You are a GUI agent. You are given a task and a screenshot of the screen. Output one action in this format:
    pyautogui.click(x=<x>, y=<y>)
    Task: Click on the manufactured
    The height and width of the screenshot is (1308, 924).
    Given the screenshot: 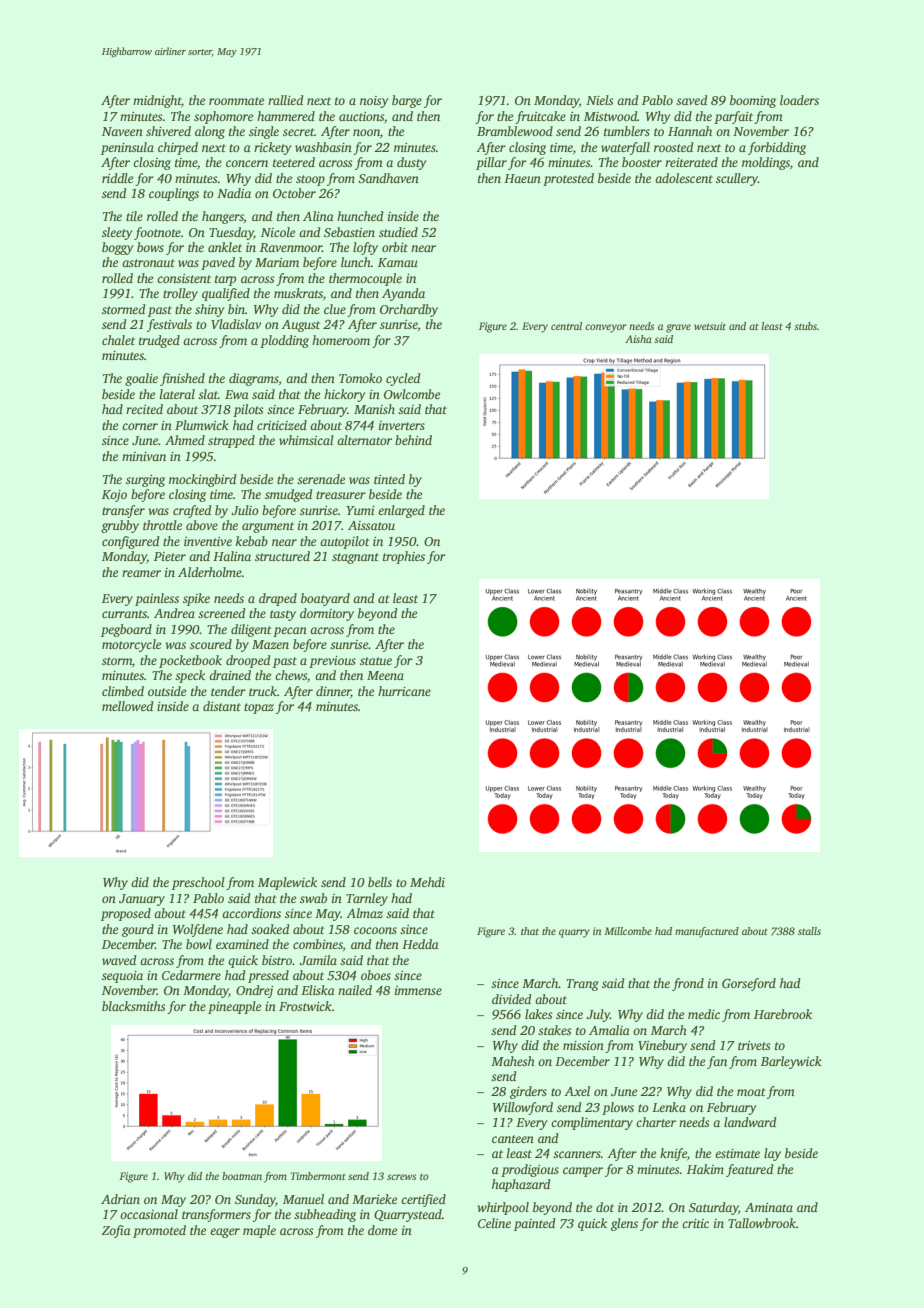 What is the action you would take?
    pyautogui.click(x=707, y=932)
